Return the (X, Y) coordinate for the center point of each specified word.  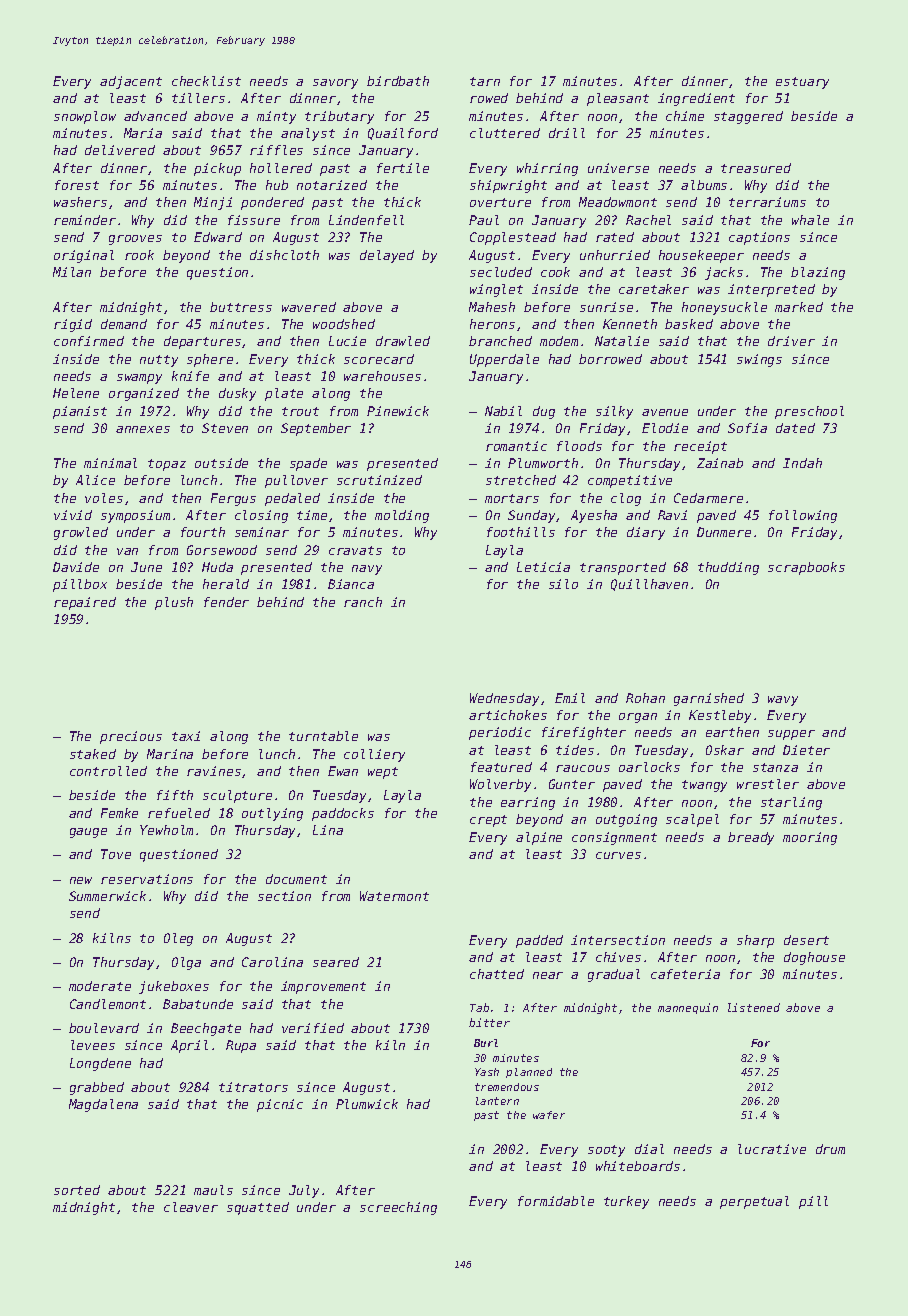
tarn (485, 81)
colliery (374, 755)
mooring (810, 838)
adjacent (131, 82)
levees (93, 1045)
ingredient (696, 99)
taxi (186, 736)
